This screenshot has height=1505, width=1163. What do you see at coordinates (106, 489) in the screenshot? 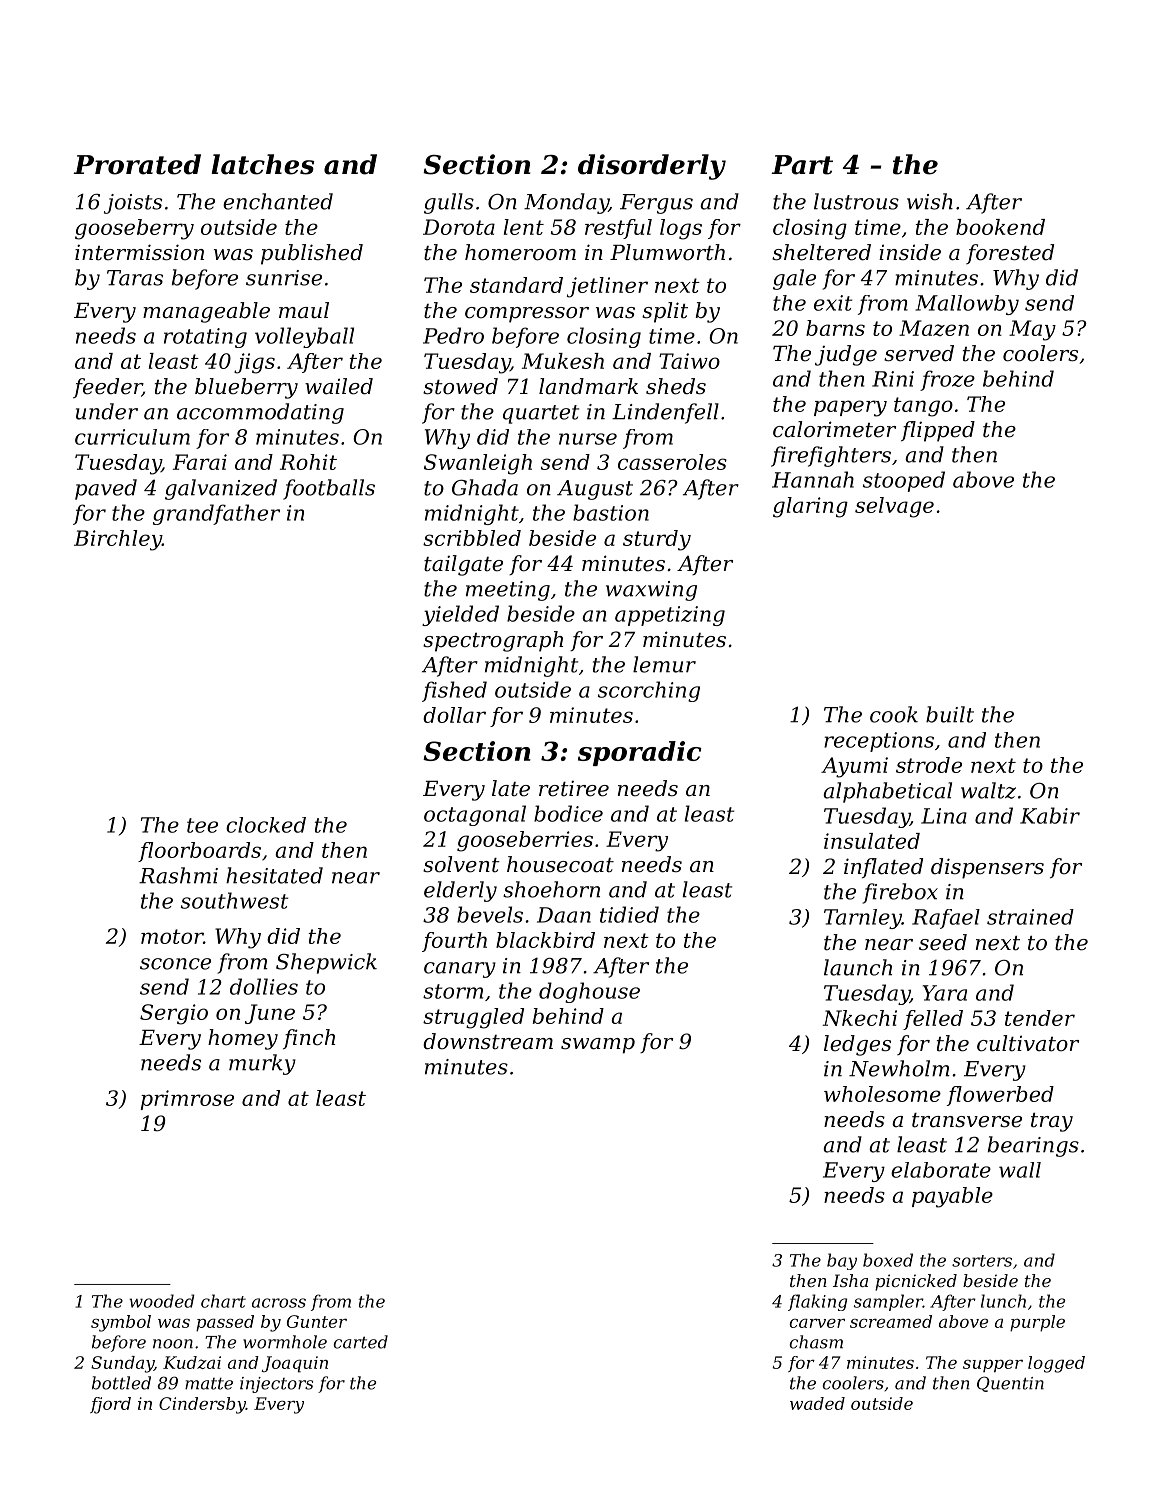
I see `paved` at bounding box center [106, 489].
